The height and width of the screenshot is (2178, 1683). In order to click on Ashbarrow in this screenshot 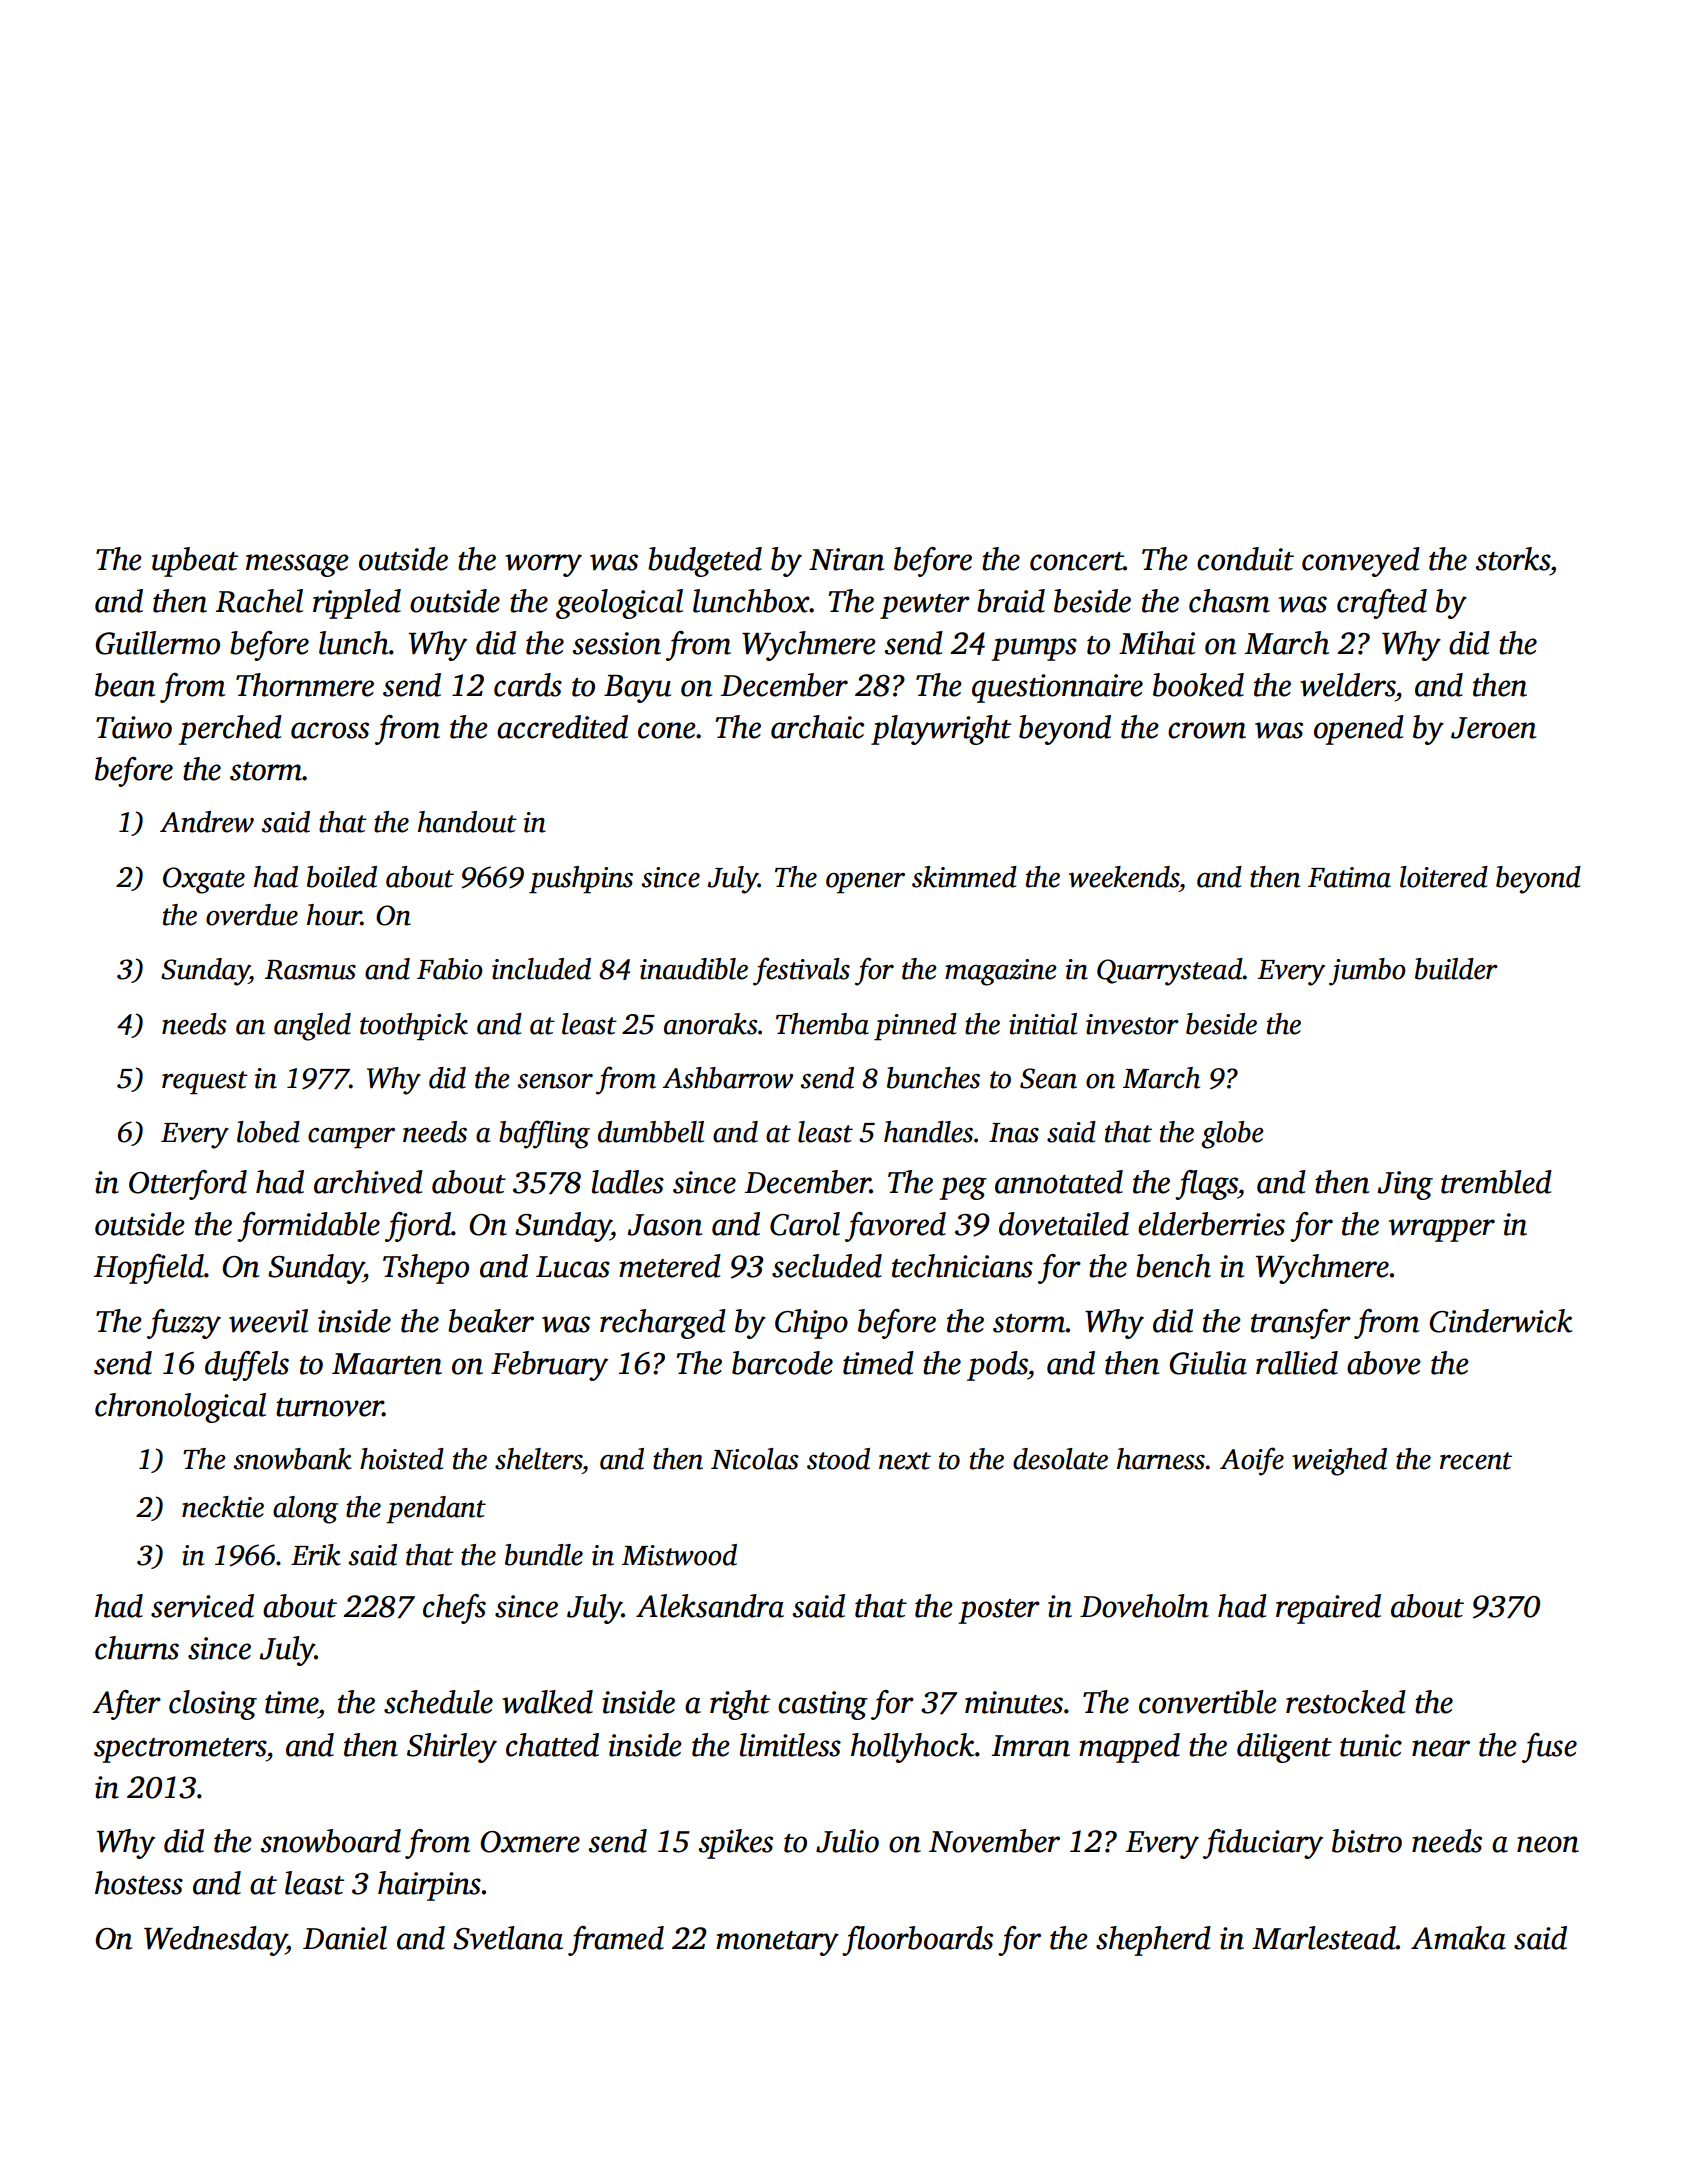, I will do `click(727, 1078)`.
